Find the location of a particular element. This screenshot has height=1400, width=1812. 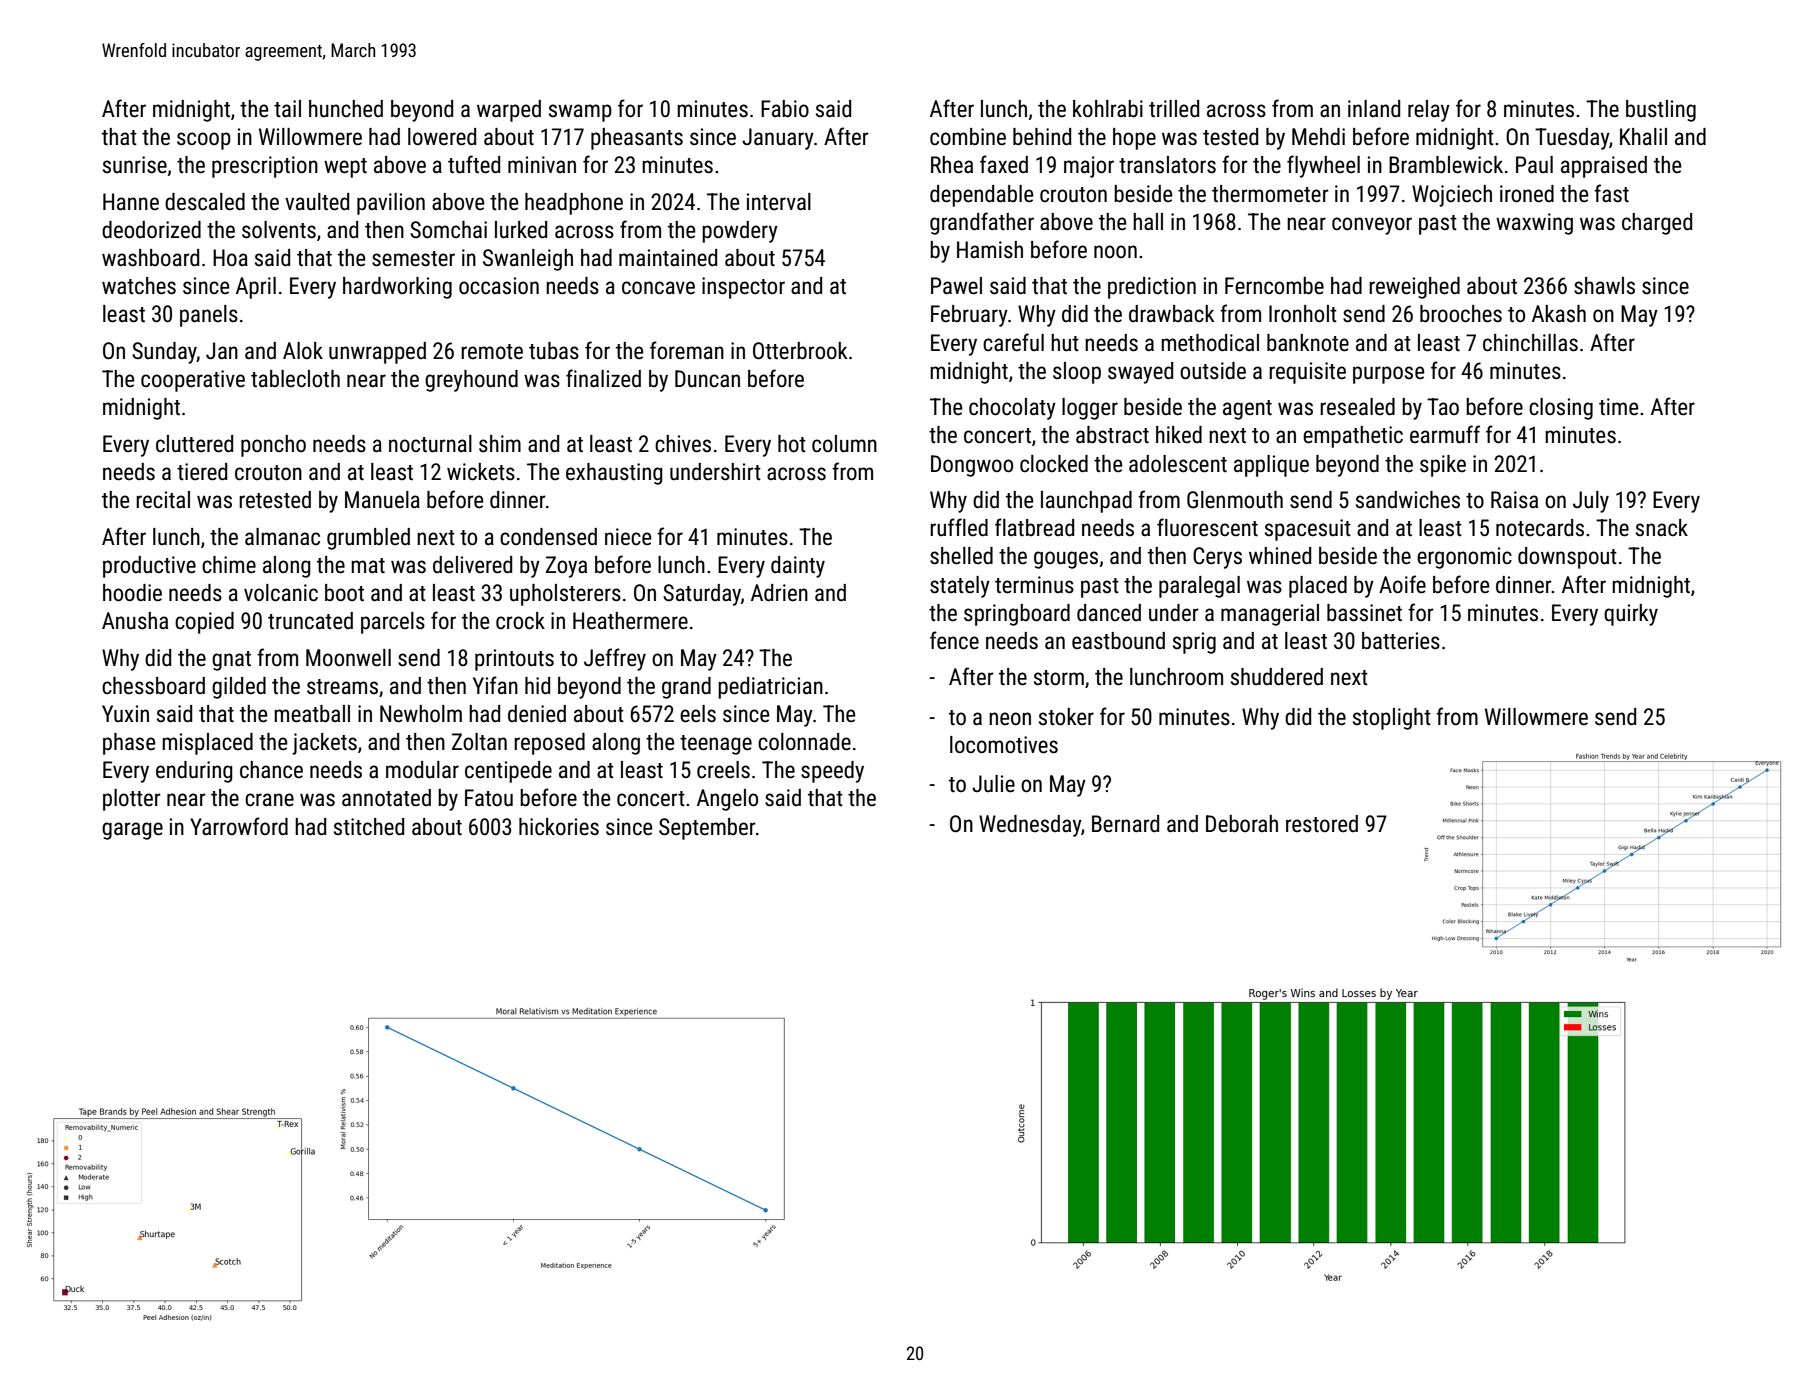

Adrien is located at coordinates (779, 593).
